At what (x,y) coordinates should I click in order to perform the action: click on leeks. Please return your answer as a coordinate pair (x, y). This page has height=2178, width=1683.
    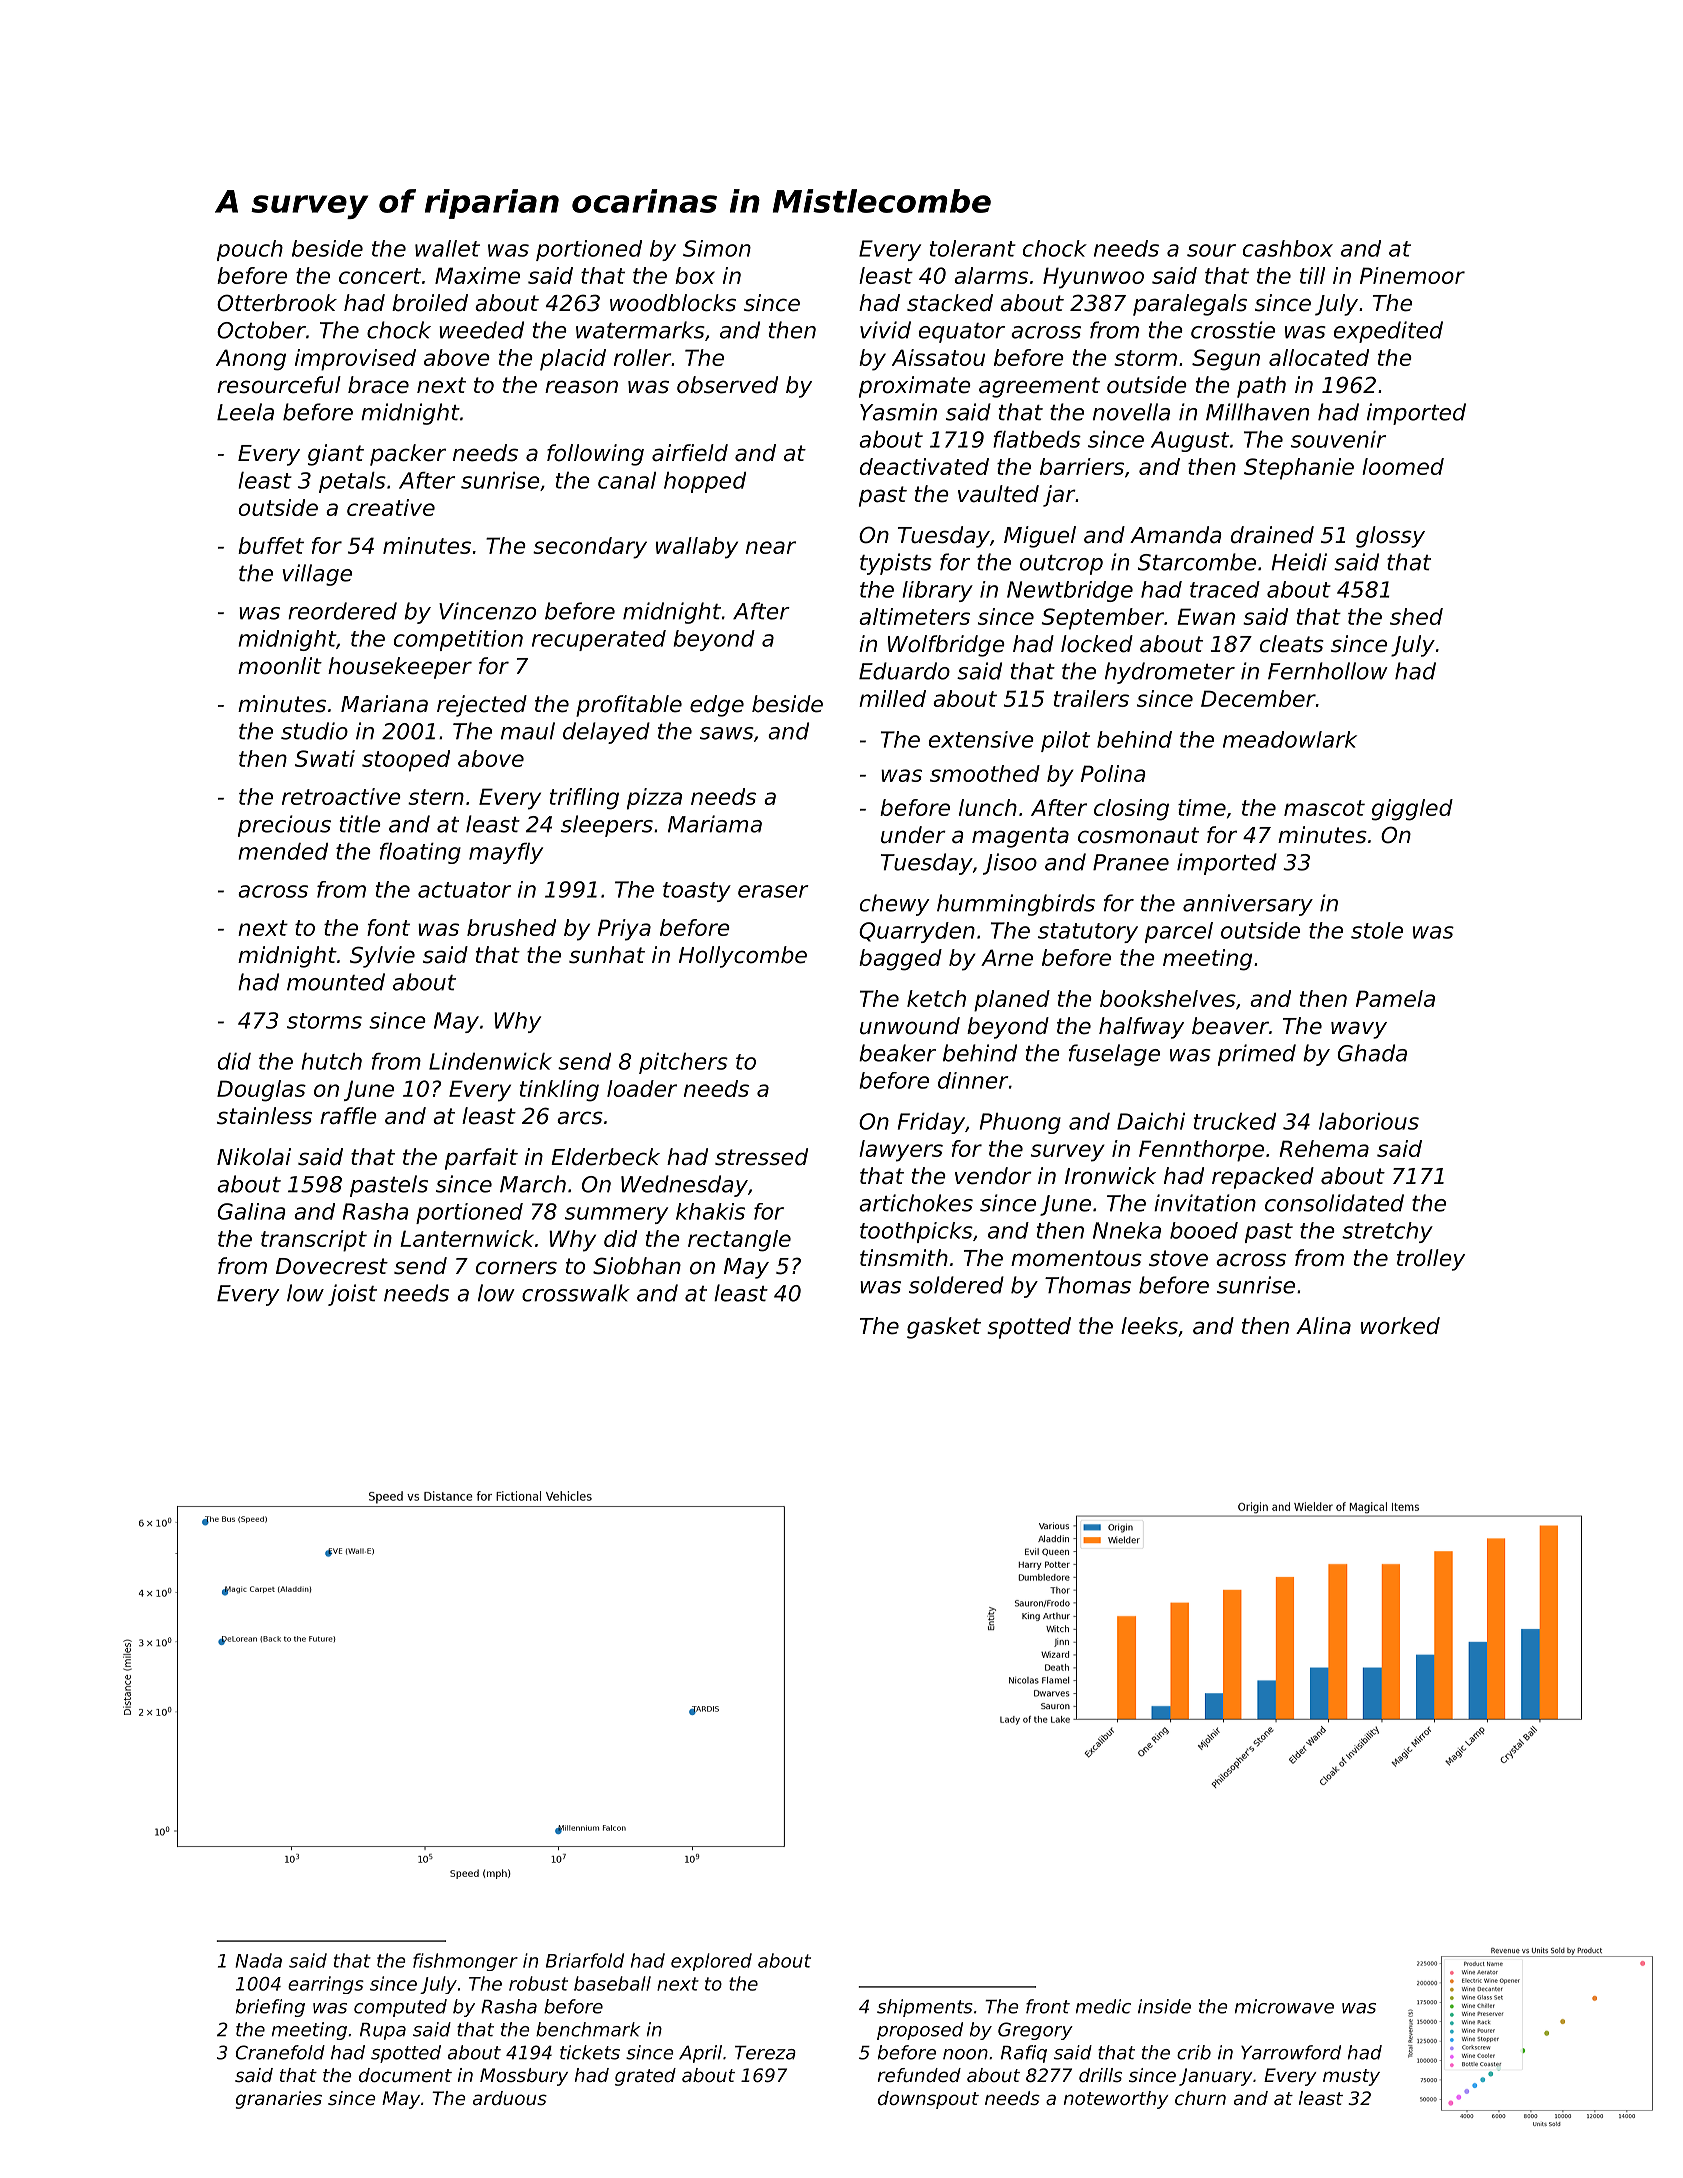
    Looking at the image, I should click on (1149, 1326).
